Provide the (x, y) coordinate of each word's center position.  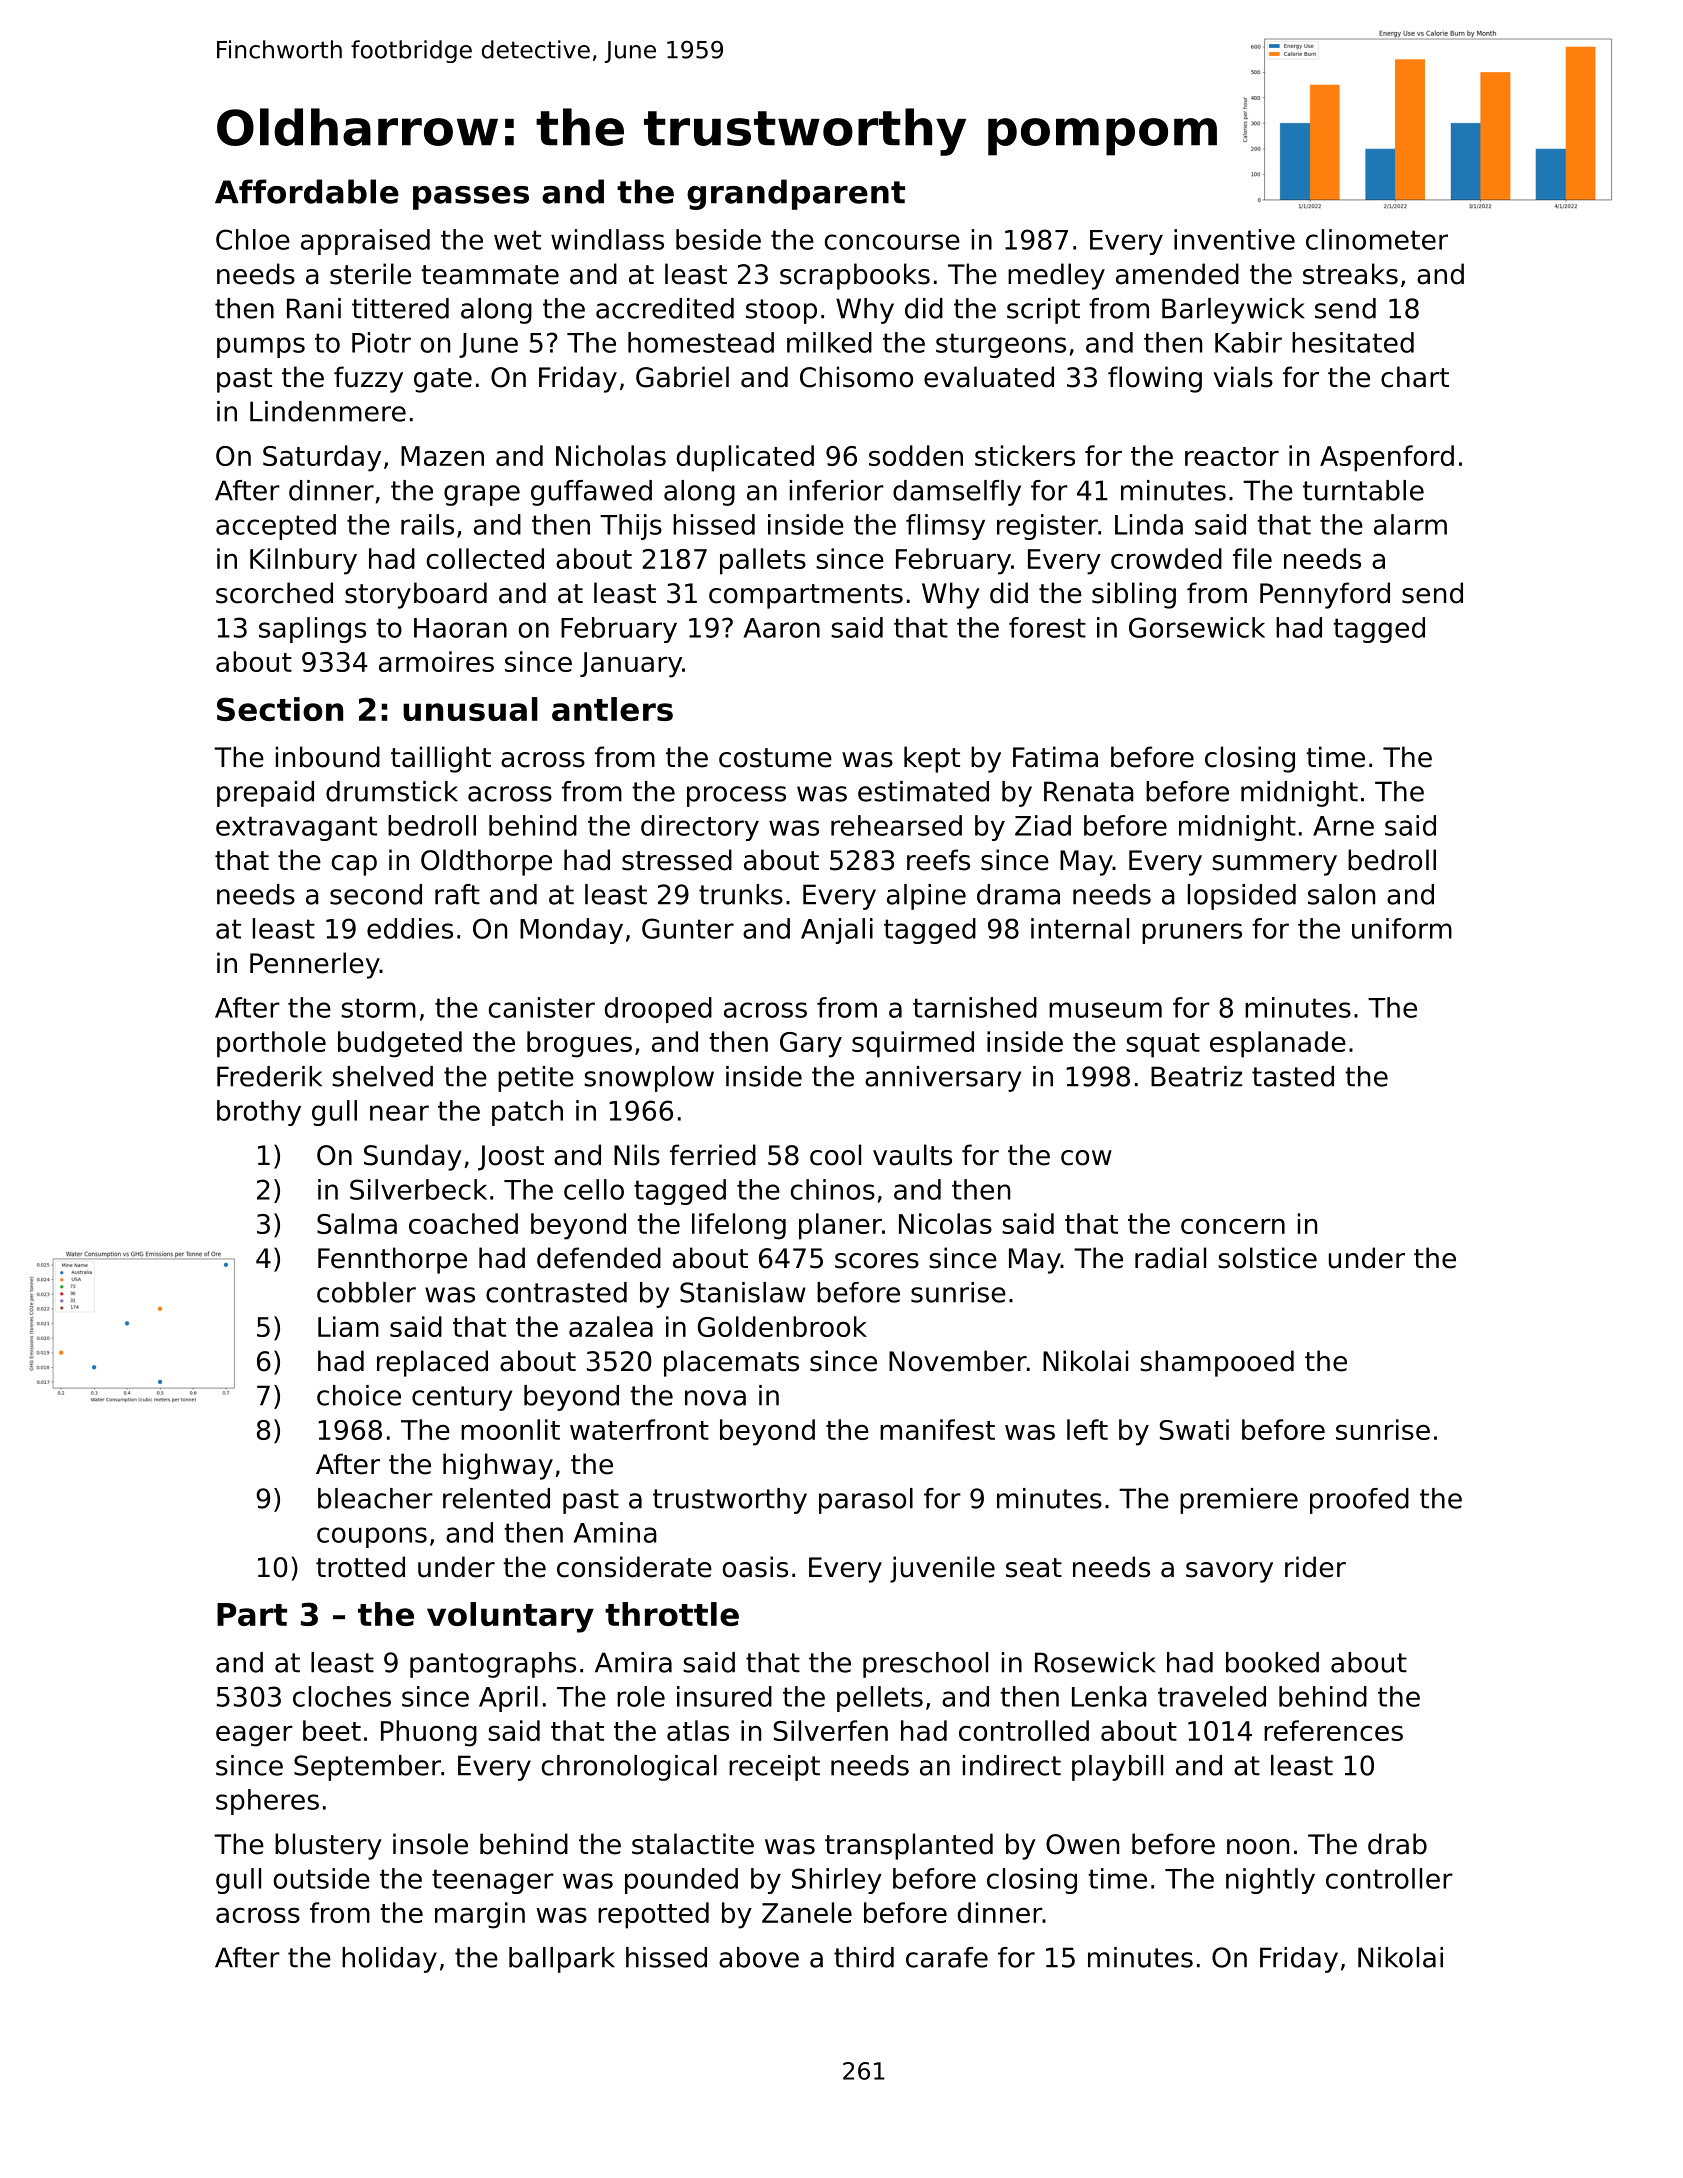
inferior (837, 490)
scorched (274, 593)
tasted (1293, 1076)
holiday (389, 1960)
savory (1229, 1572)
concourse (892, 242)
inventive (1234, 239)
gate (443, 380)
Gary (811, 1045)
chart (1415, 377)
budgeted (400, 1044)
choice (359, 1395)
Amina (615, 1532)
